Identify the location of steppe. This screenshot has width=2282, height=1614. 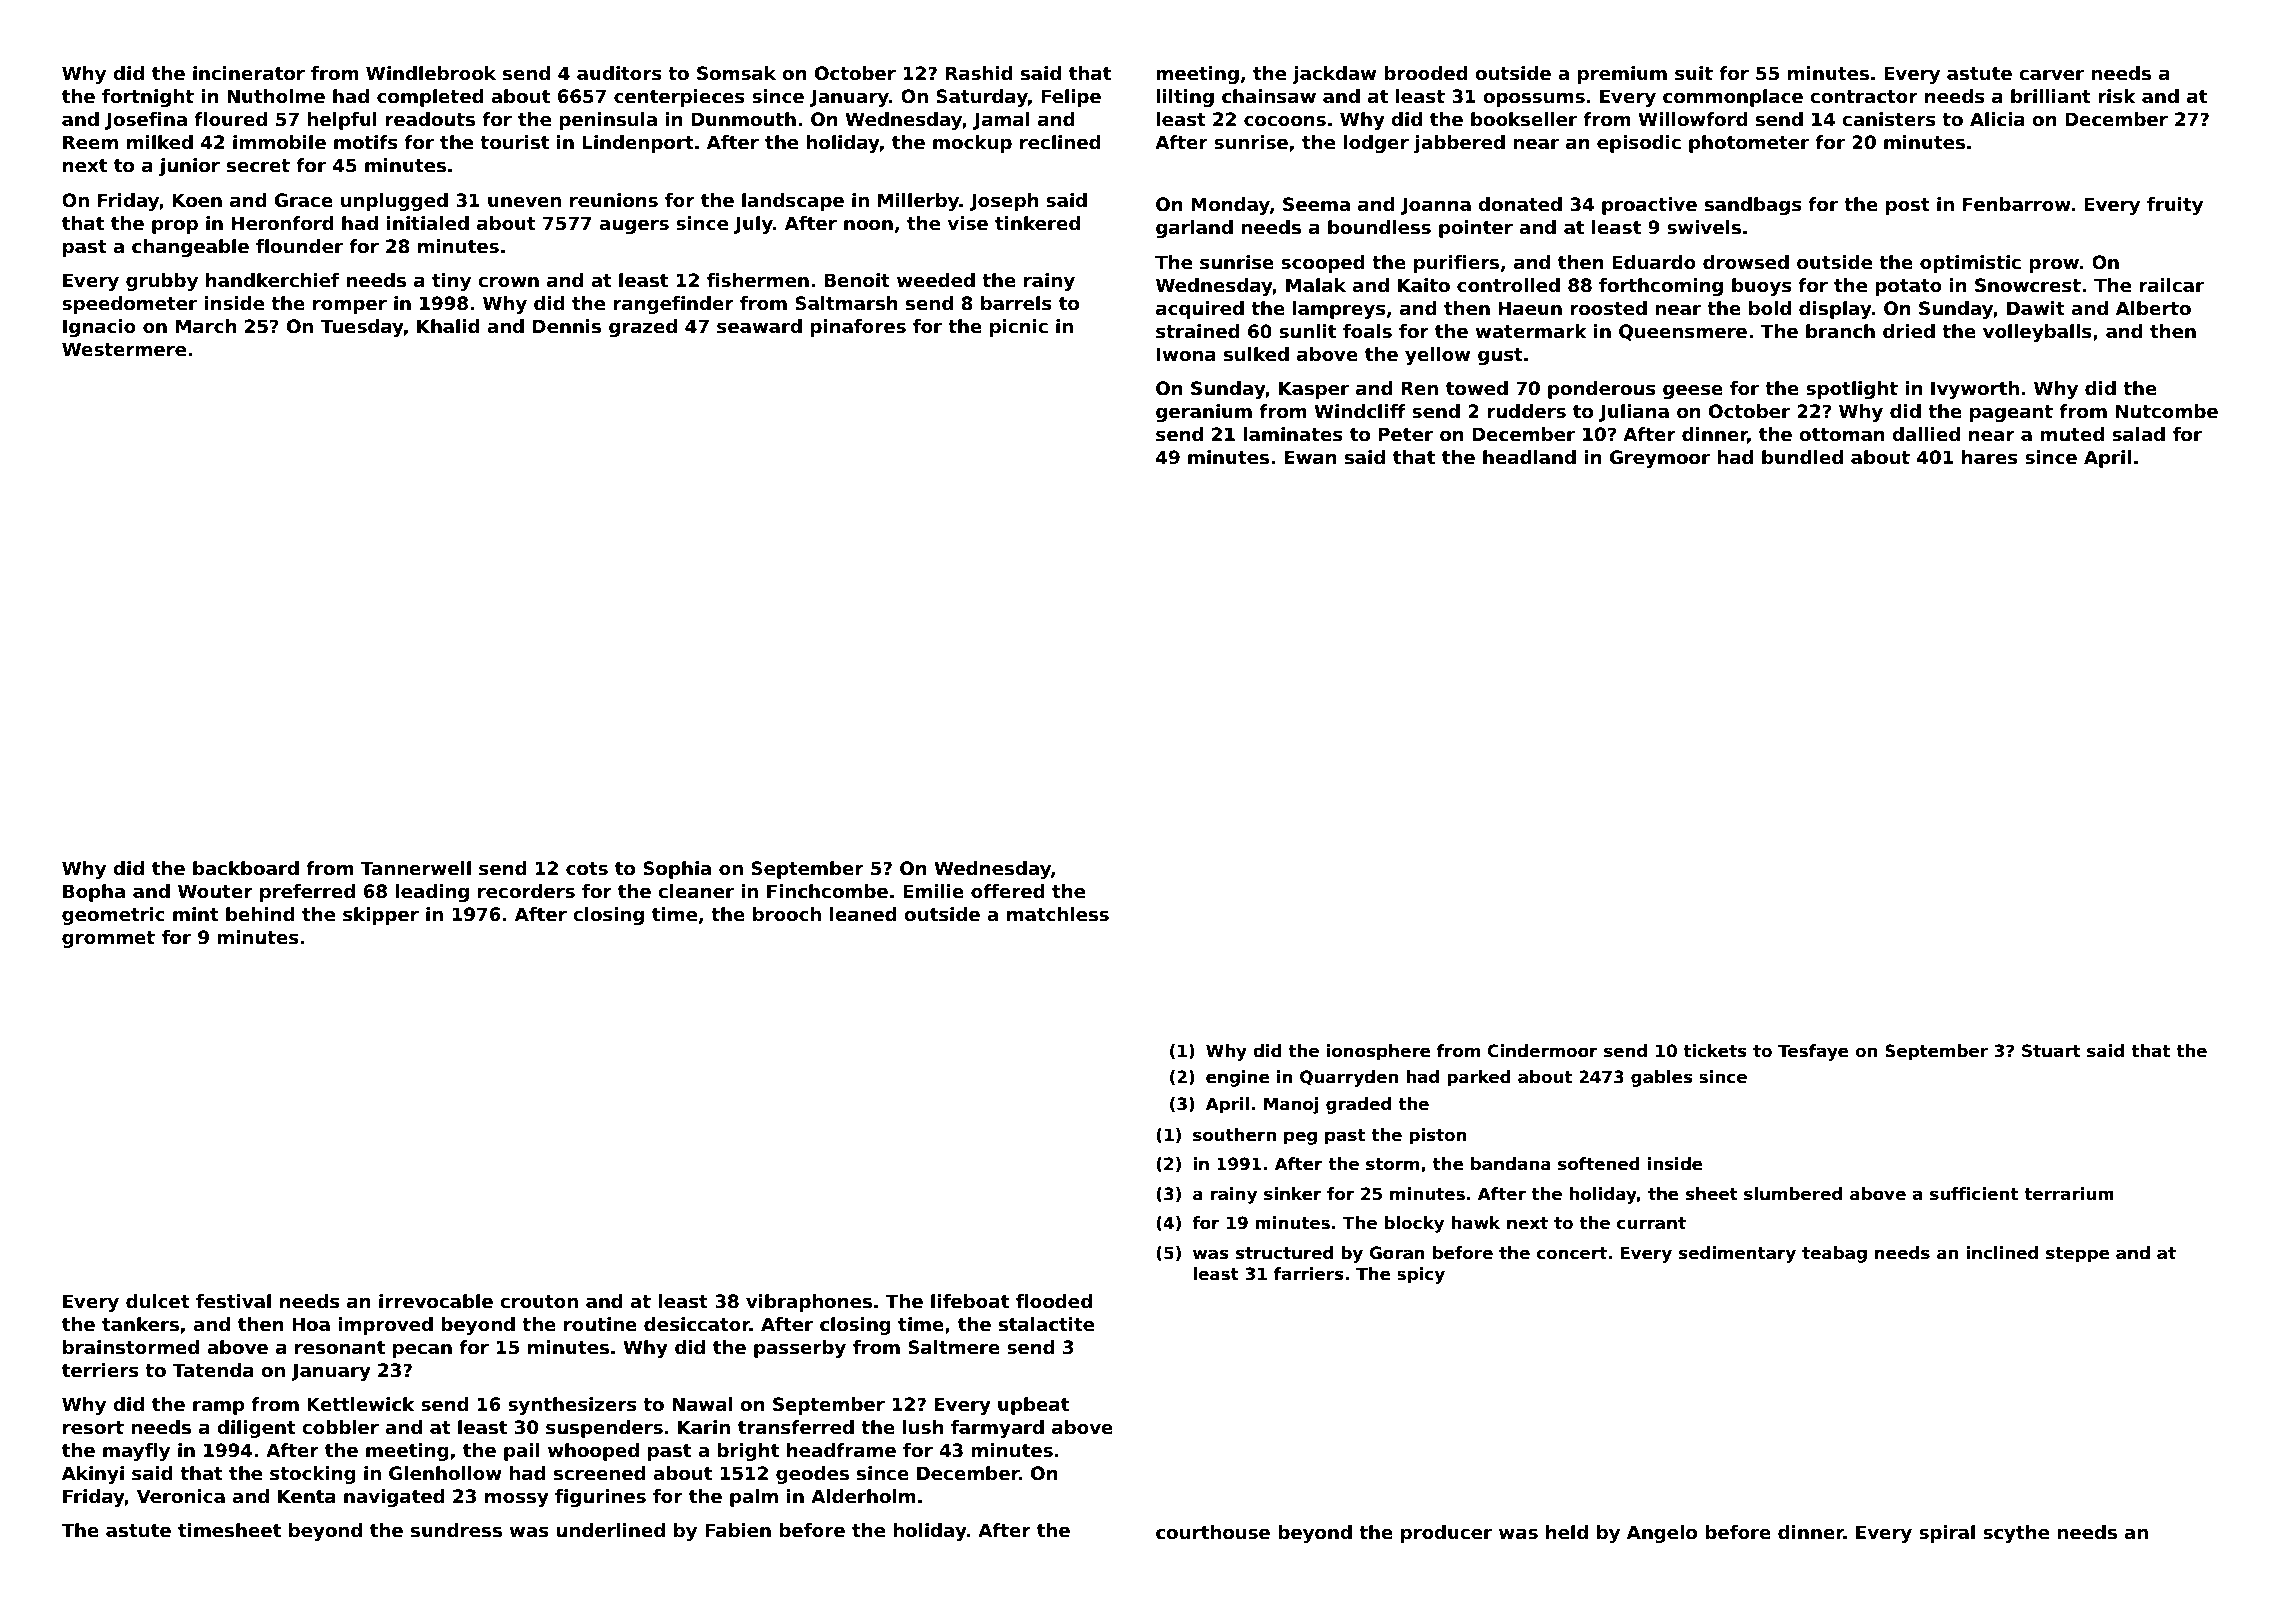
(2078, 1255).
